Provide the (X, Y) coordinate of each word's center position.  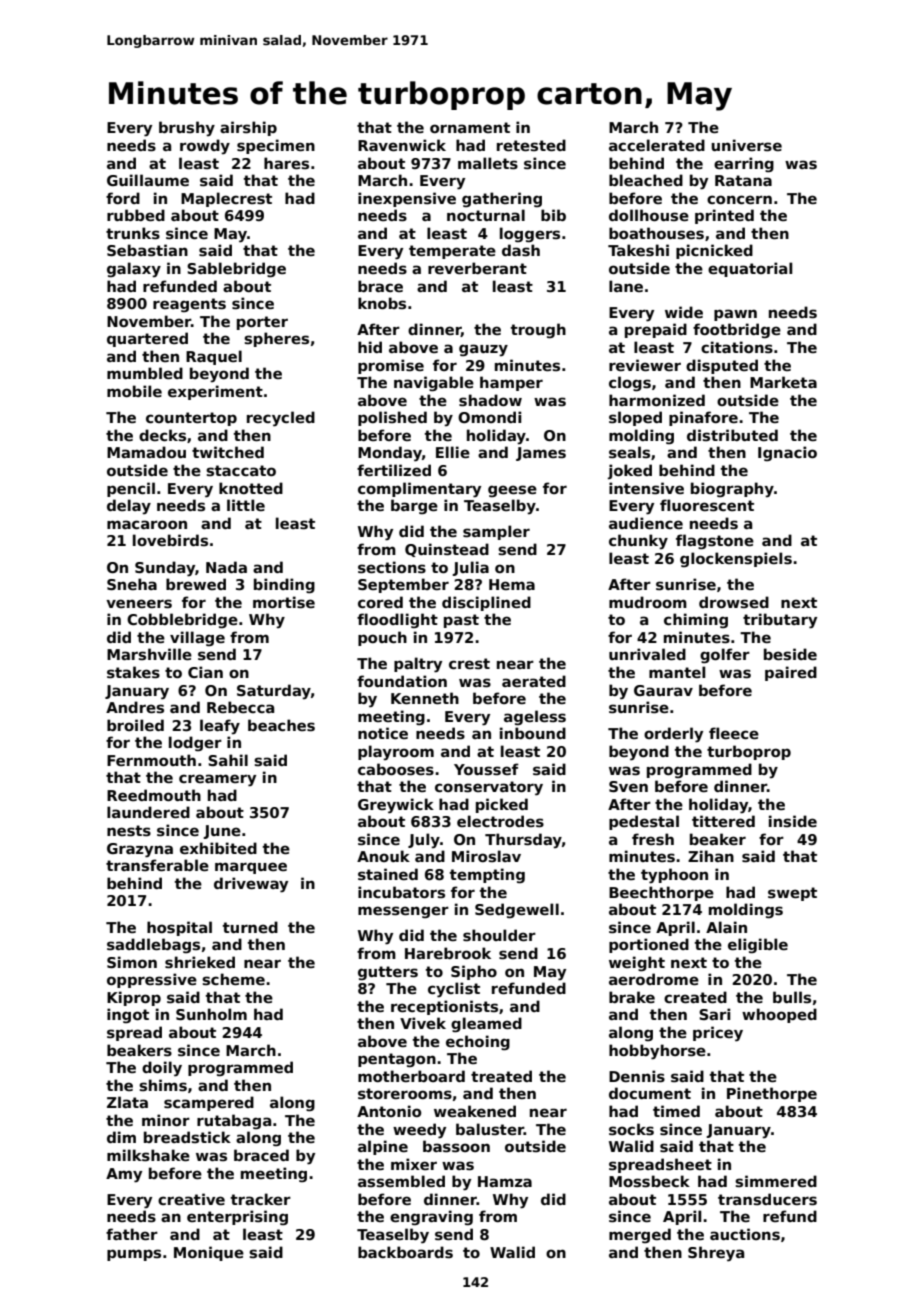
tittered (723, 821)
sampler (496, 532)
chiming (696, 620)
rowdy (205, 147)
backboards (405, 1252)
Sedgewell (517, 910)
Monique (209, 1253)
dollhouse (649, 215)
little (246, 505)
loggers (530, 234)
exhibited (218, 848)
